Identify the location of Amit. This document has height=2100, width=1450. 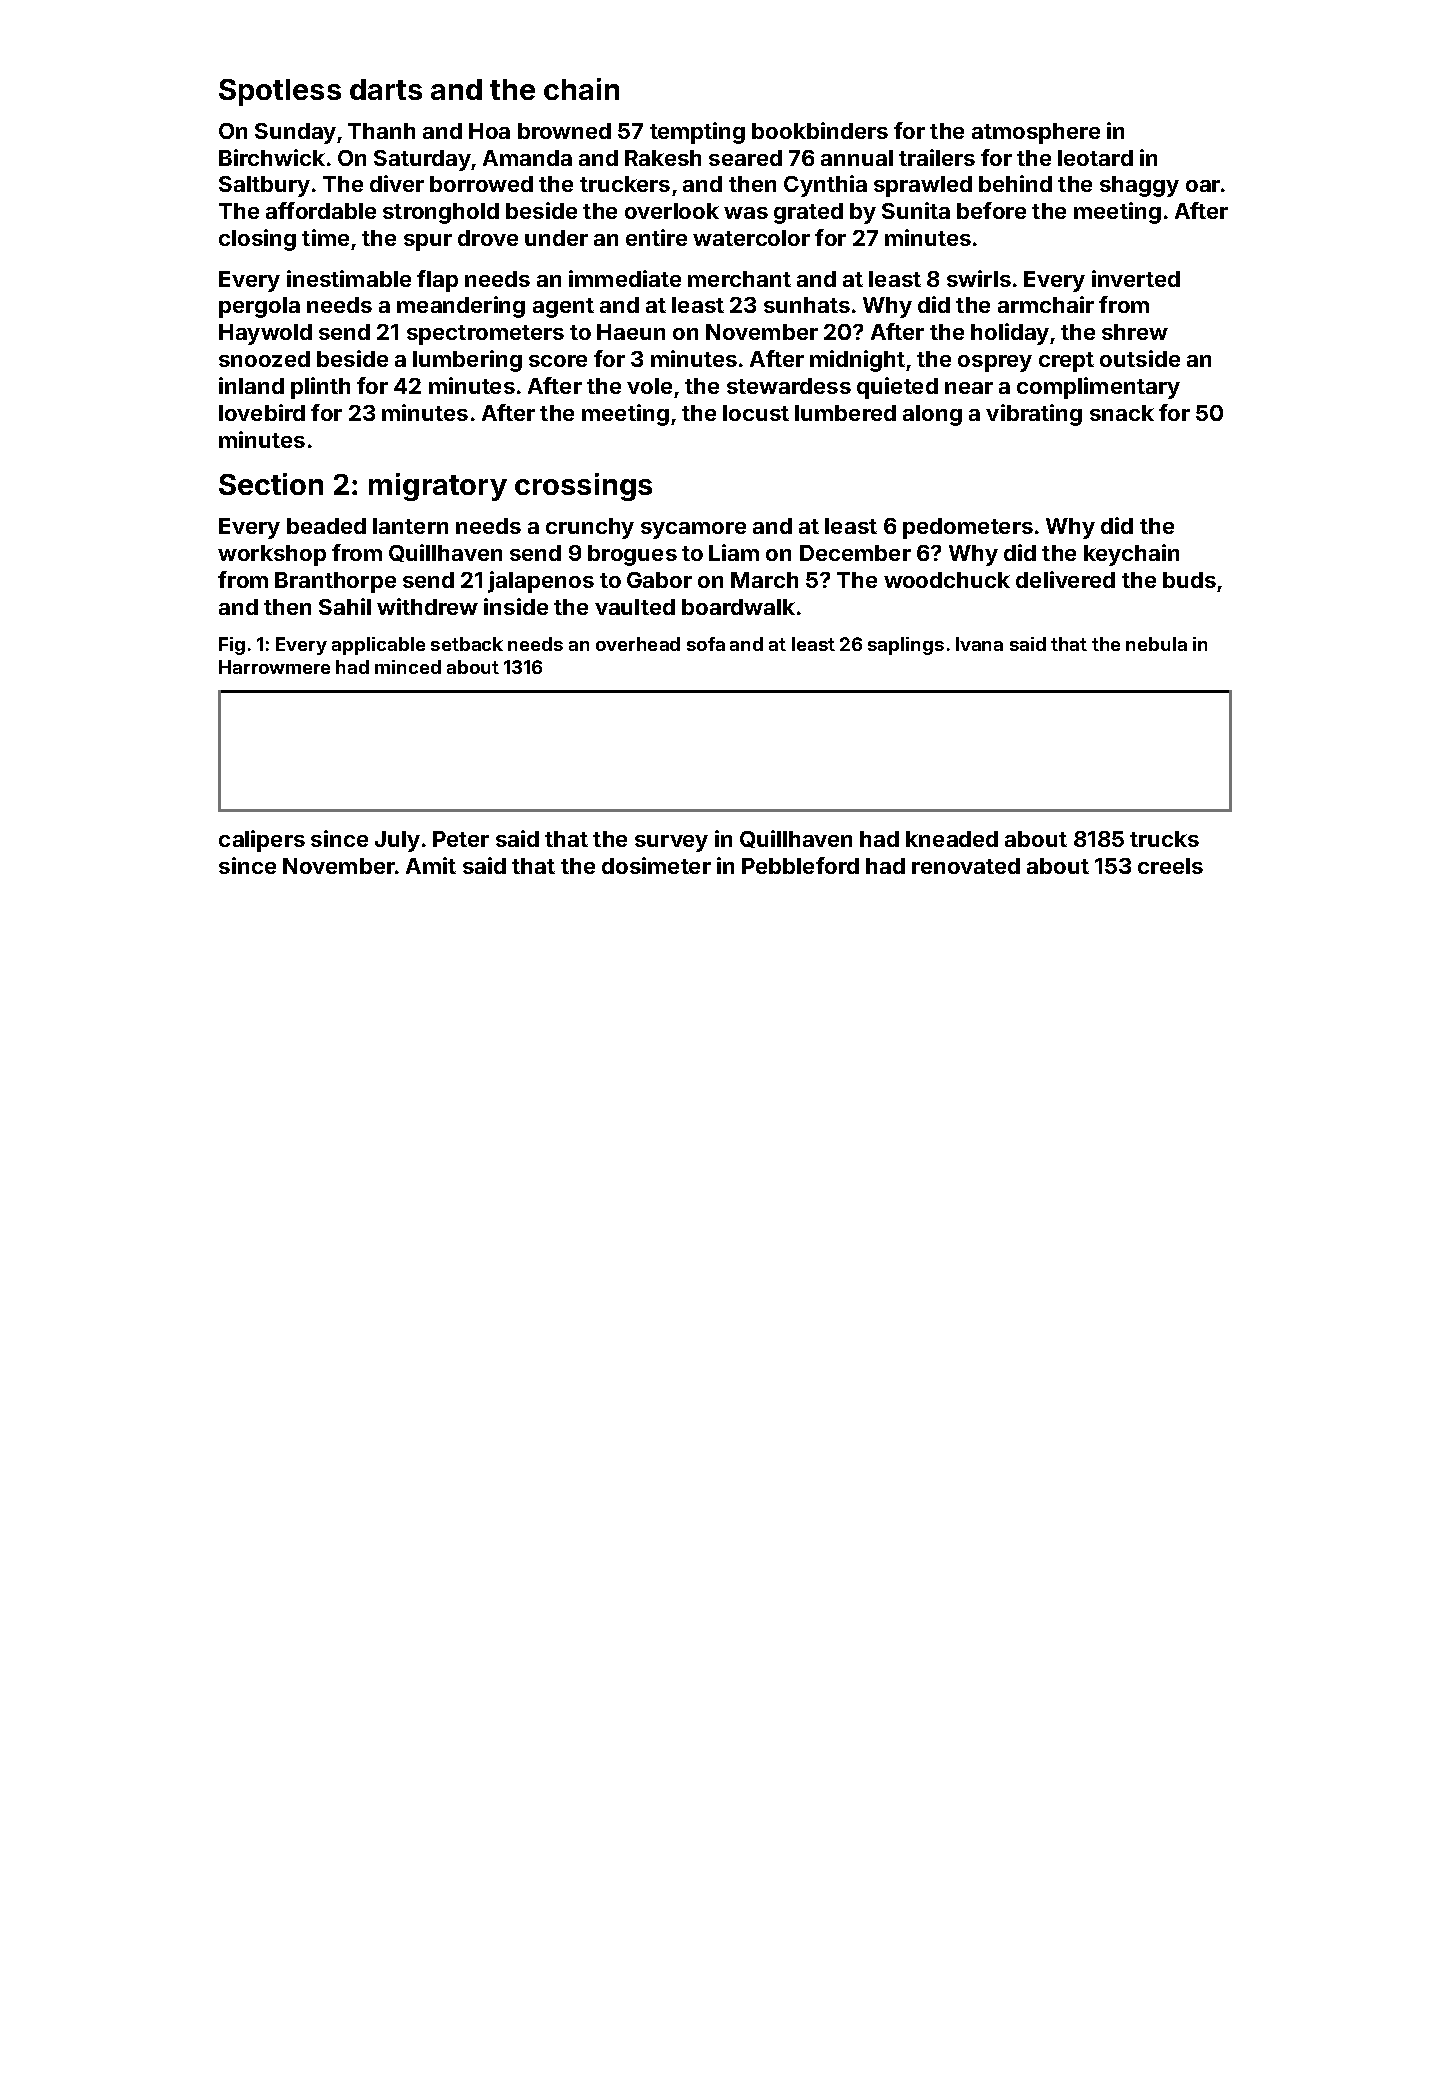
(431, 865).
